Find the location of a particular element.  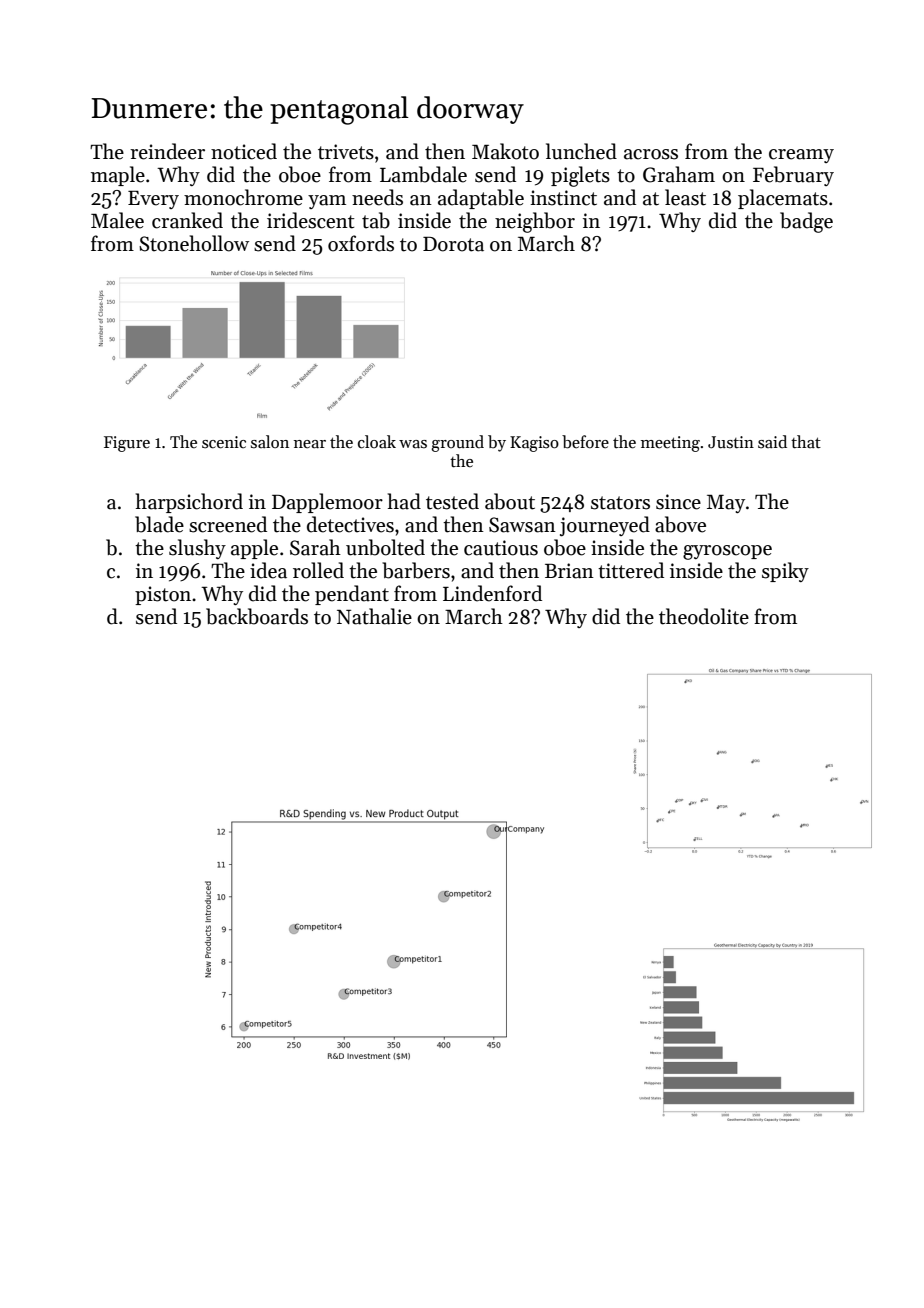

meeting is located at coordinates (670, 444).
